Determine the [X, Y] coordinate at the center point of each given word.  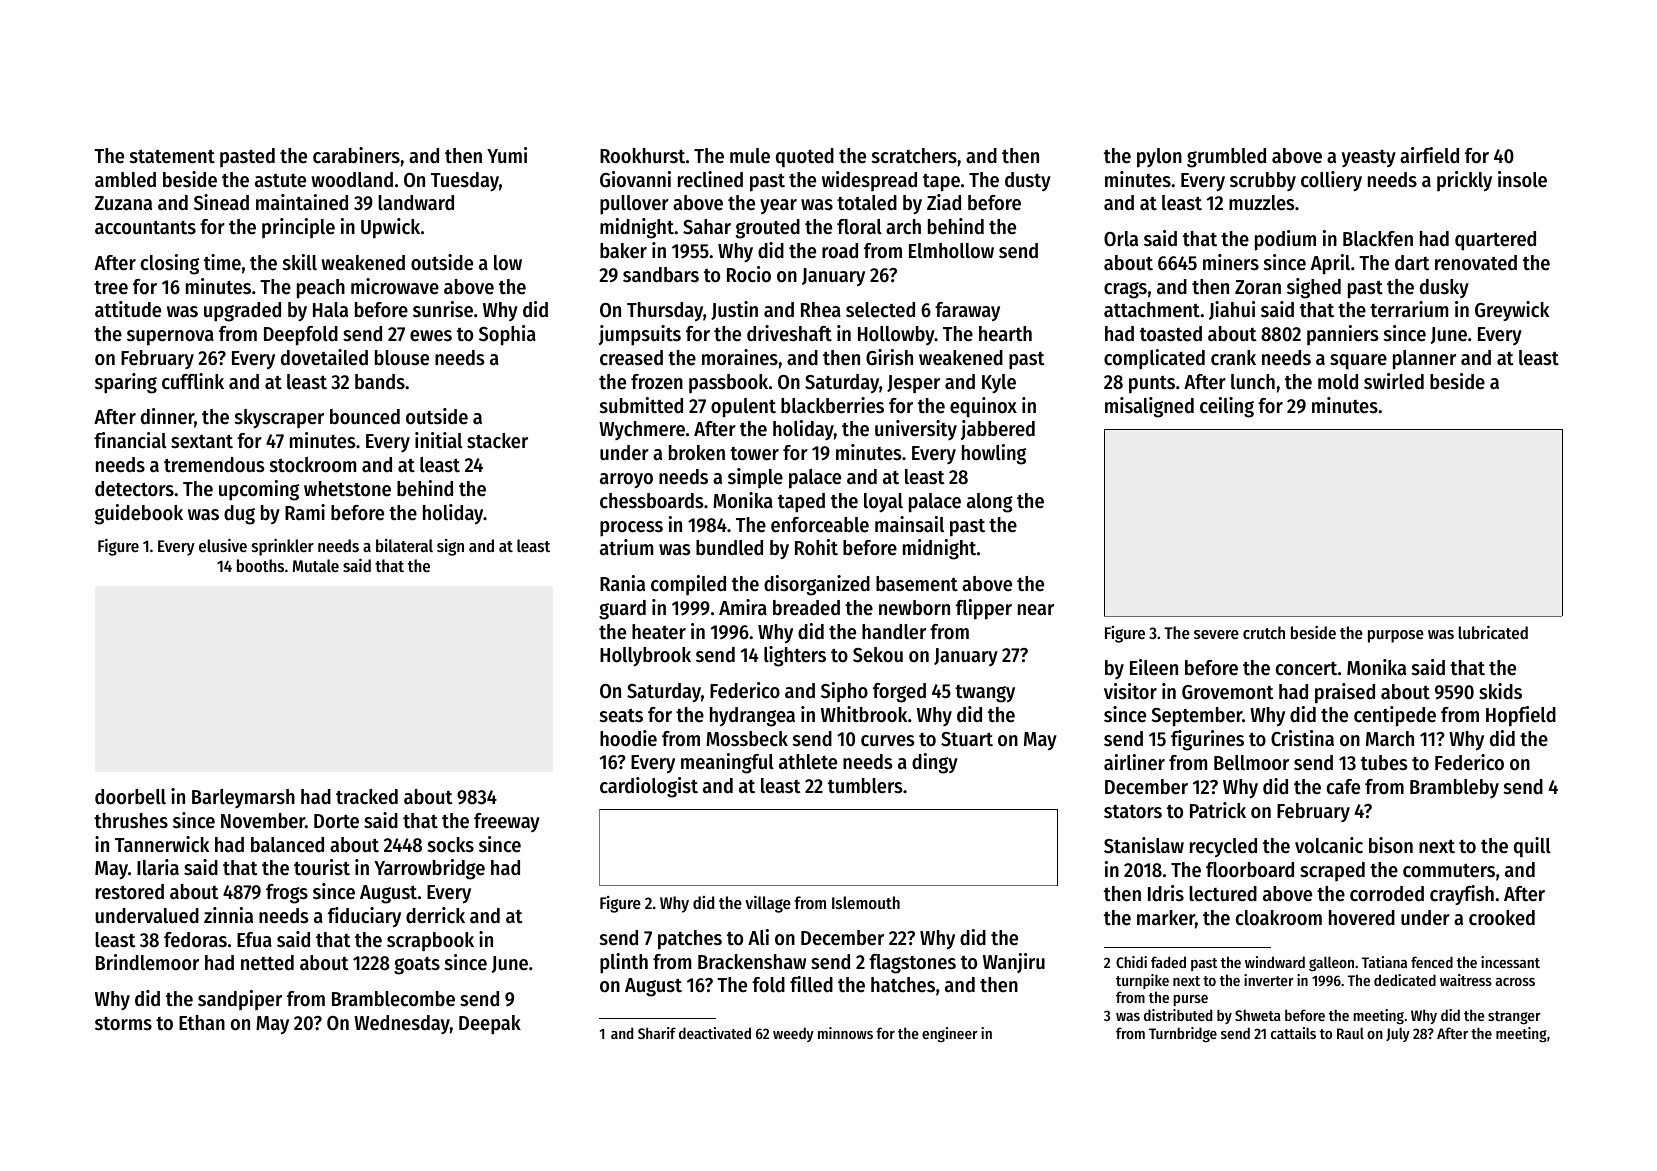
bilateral [404, 545]
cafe [1343, 787]
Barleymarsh [243, 798]
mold [1338, 382]
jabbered [998, 430]
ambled [125, 180]
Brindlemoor [147, 962]
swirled [1394, 381]
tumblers [865, 786]
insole [1522, 179]
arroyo [626, 481]
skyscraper [279, 419]
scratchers [914, 156]
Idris [1166, 893]
